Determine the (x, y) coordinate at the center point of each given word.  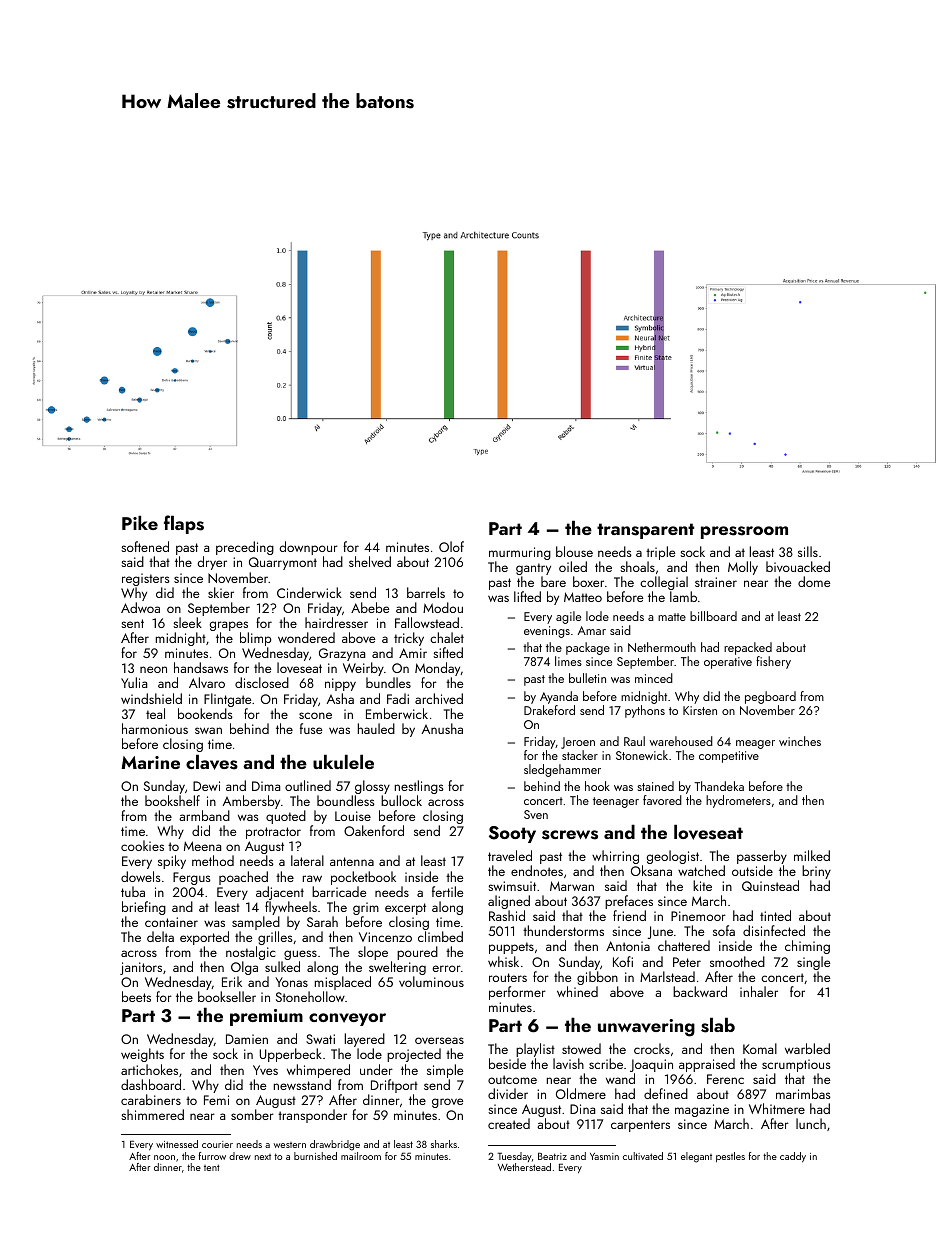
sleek (187, 622)
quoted (286, 817)
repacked (748, 648)
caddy (793, 1157)
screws (570, 835)
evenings (547, 632)
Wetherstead (524, 1167)
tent (212, 1167)
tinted (775, 915)
